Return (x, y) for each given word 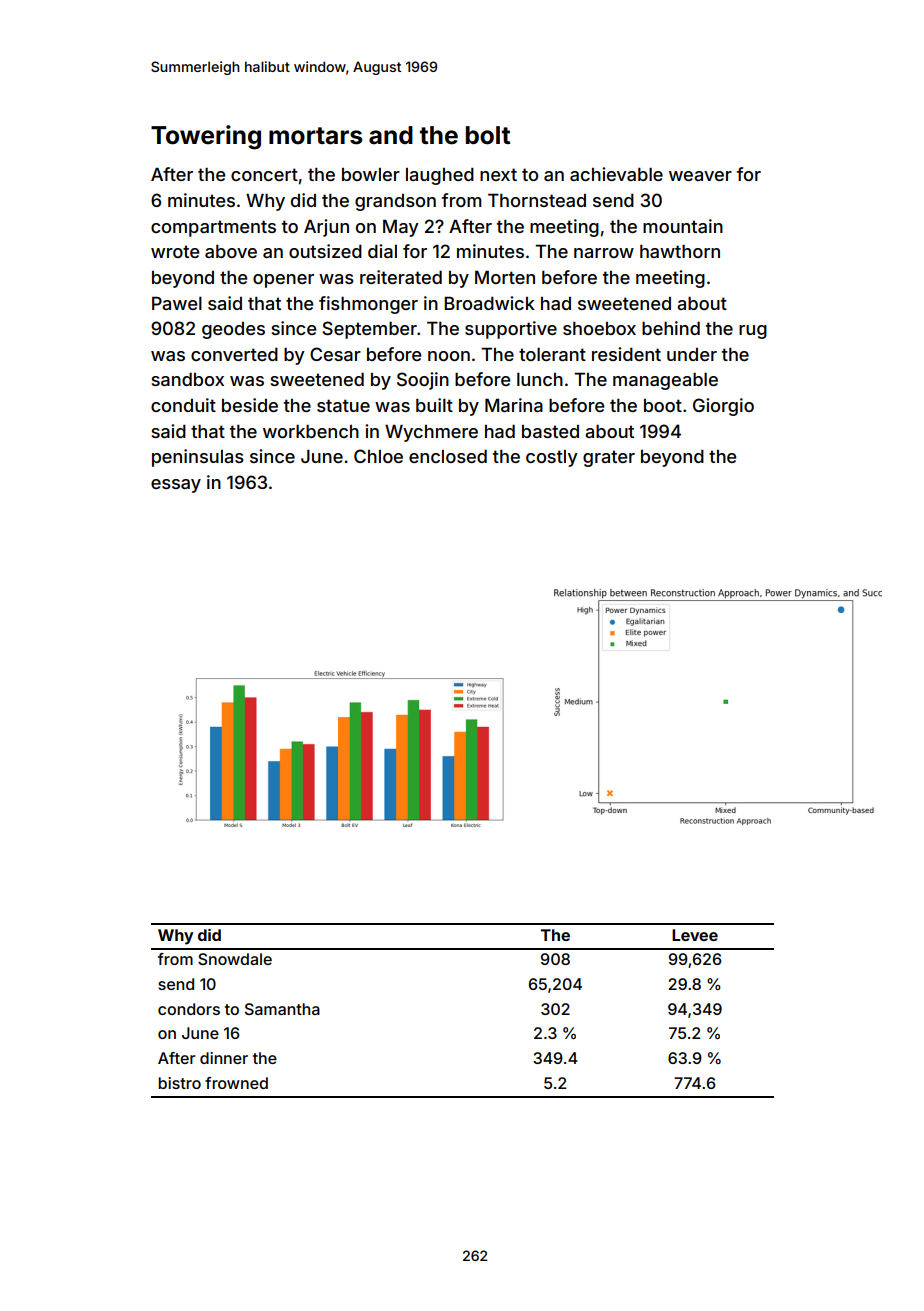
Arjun (326, 228)
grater (609, 458)
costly (552, 458)
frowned (236, 1083)
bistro (179, 1083)
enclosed (448, 456)
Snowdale (235, 959)
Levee (695, 935)
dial (382, 251)
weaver (700, 176)
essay (176, 486)
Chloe (378, 456)
